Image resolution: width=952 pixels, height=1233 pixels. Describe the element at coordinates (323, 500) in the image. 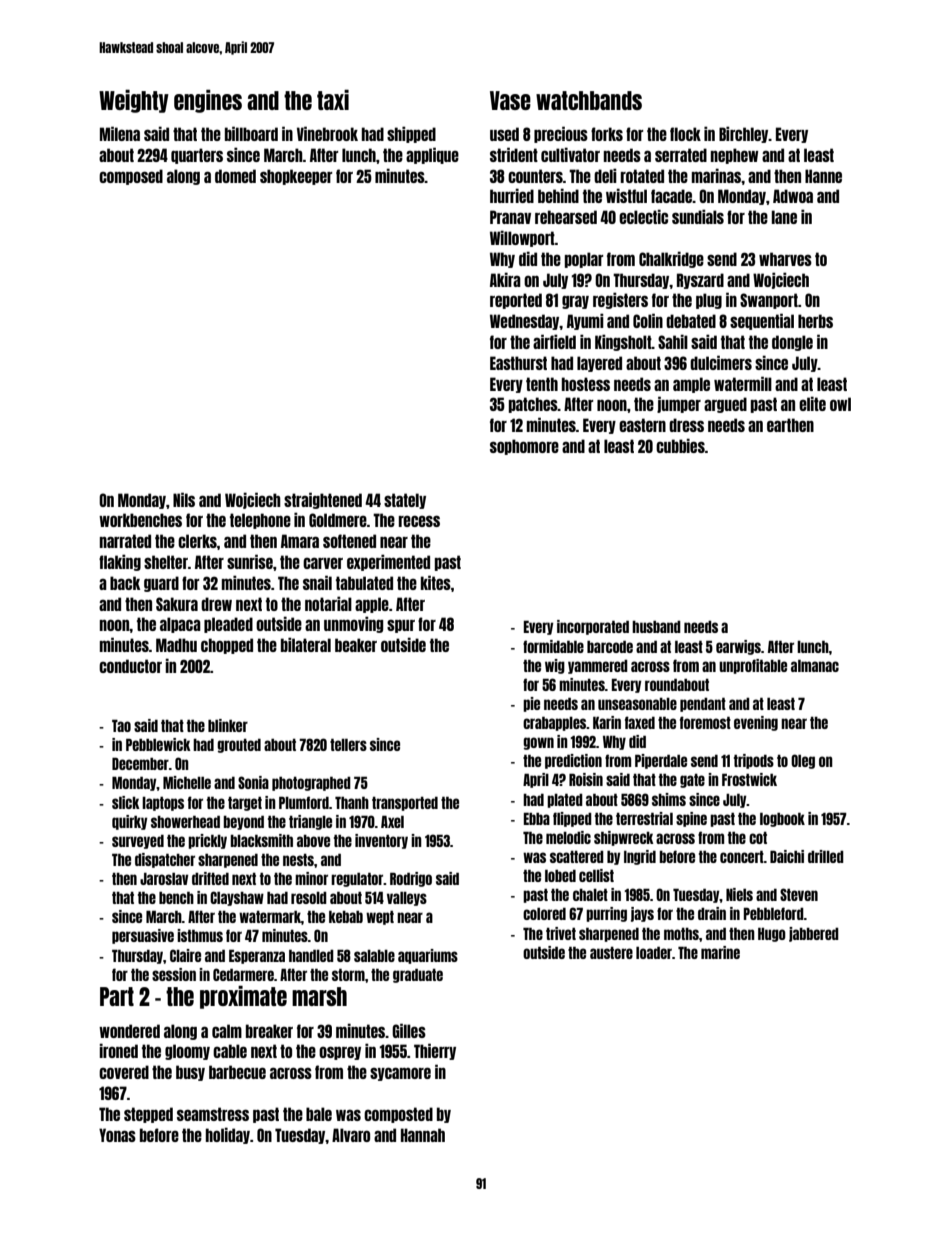

I see `straightened` at that location.
